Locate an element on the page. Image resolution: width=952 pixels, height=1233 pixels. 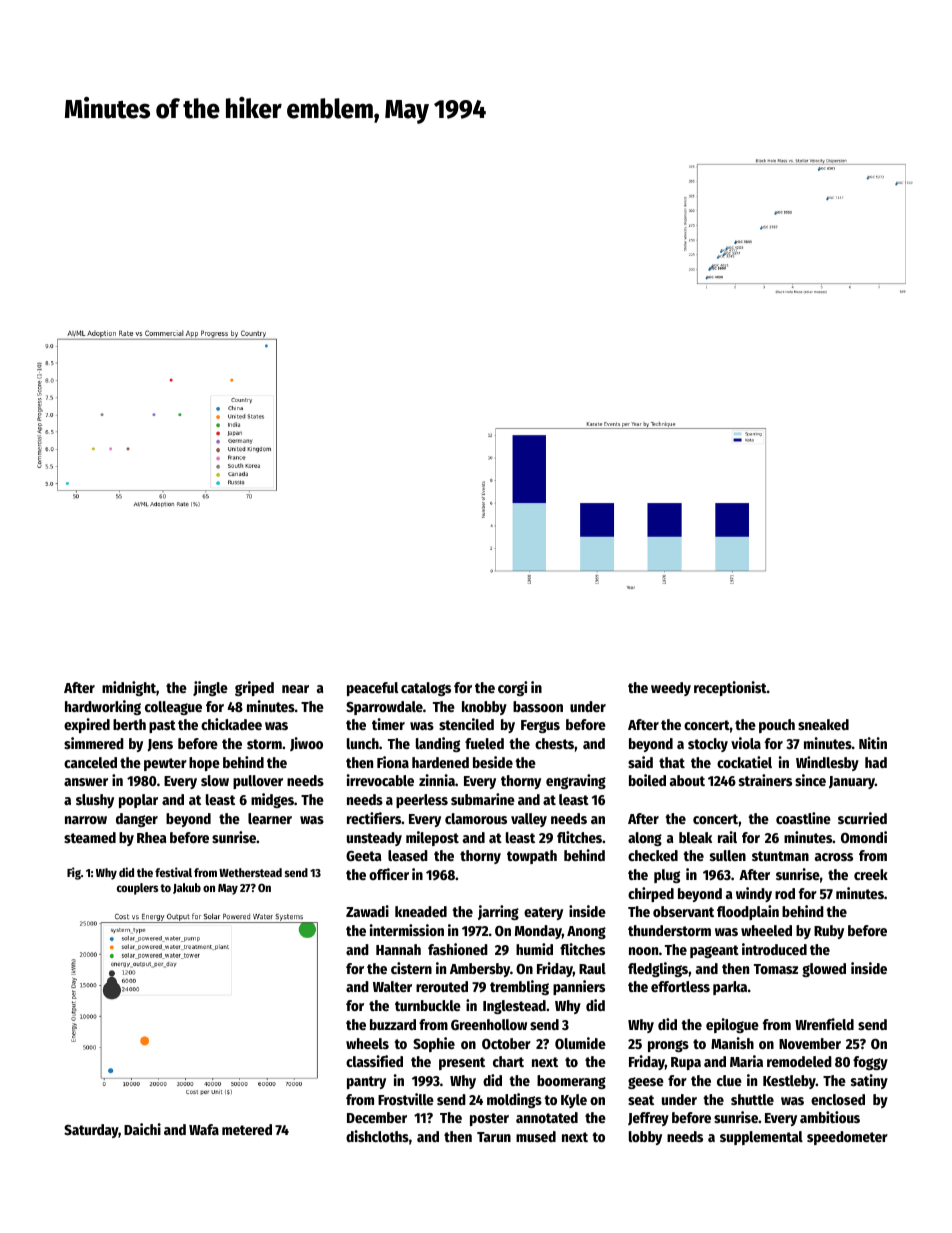
towpath is located at coordinates (532, 857).
